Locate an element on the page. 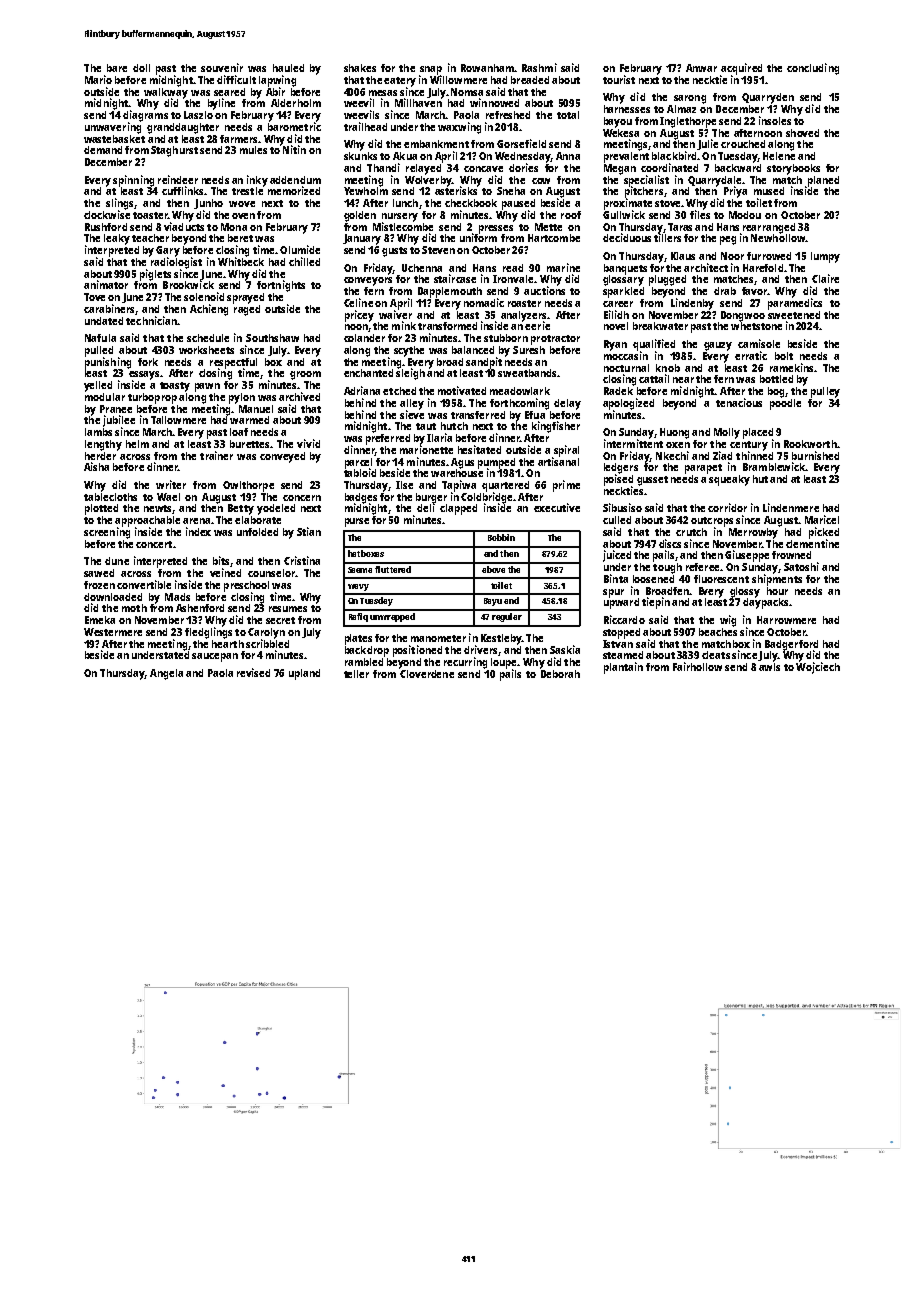 This image has height=1308, width=924. motivated is located at coordinates (462, 390).
